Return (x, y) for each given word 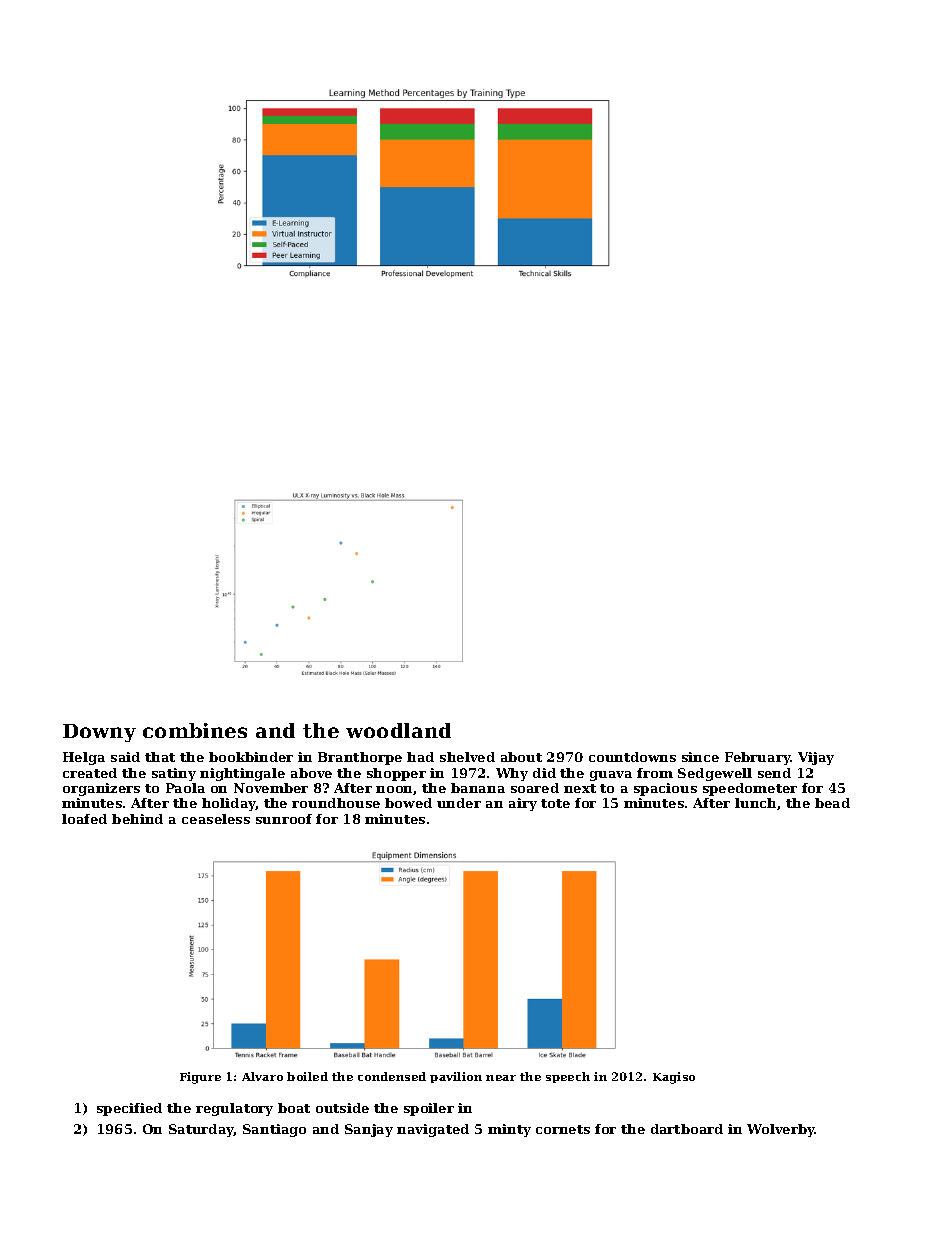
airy (523, 804)
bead (832, 803)
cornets (563, 1129)
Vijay (816, 758)
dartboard (687, 1129)
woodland (398, 730)
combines (195, 730)
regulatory (234, 1109)
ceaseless (216, 819)
